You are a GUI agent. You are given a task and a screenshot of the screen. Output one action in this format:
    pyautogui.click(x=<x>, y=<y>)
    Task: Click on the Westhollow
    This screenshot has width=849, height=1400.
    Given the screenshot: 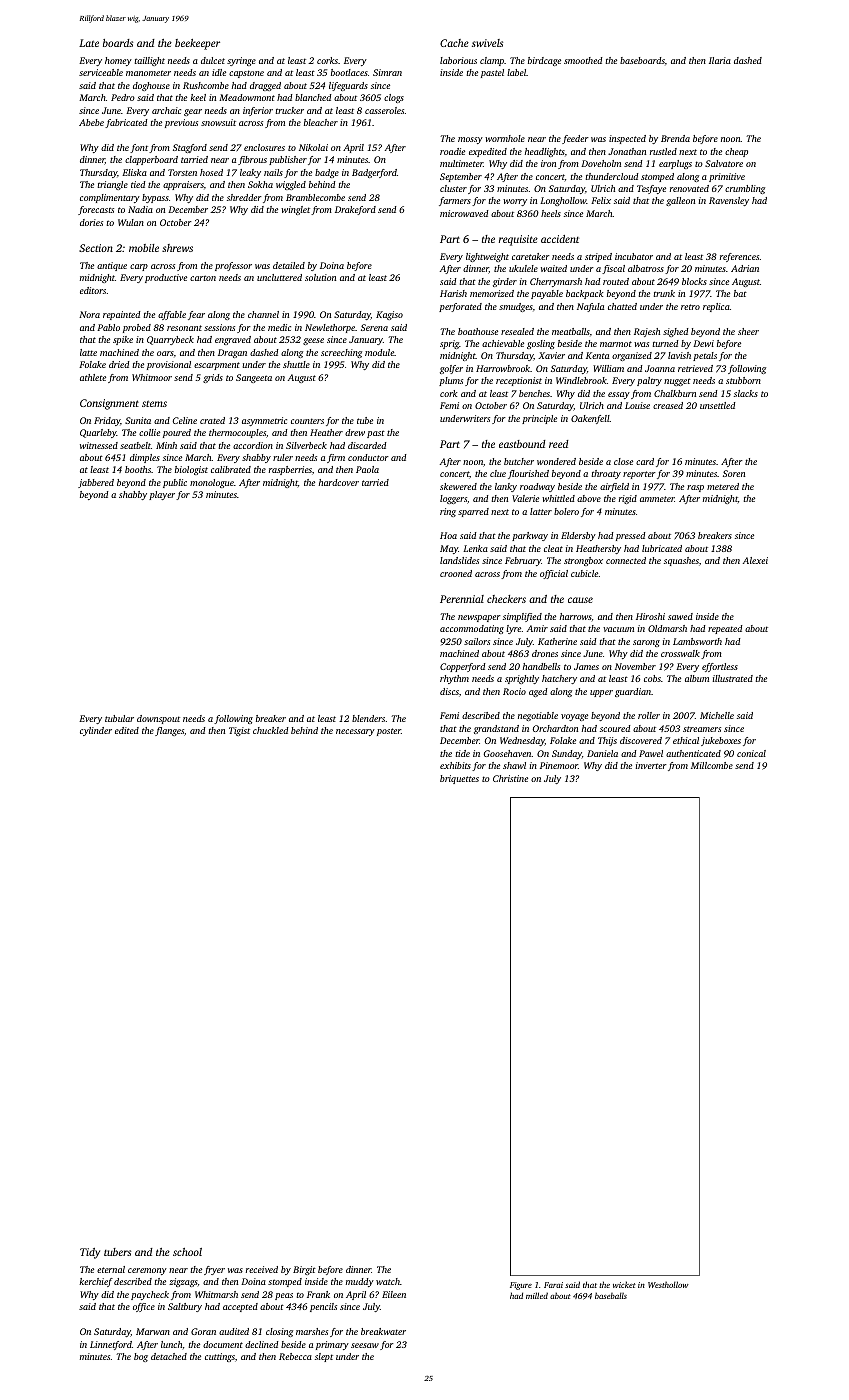 What is the action you would take?
    pyautogui.click(x=668, y=1284)
